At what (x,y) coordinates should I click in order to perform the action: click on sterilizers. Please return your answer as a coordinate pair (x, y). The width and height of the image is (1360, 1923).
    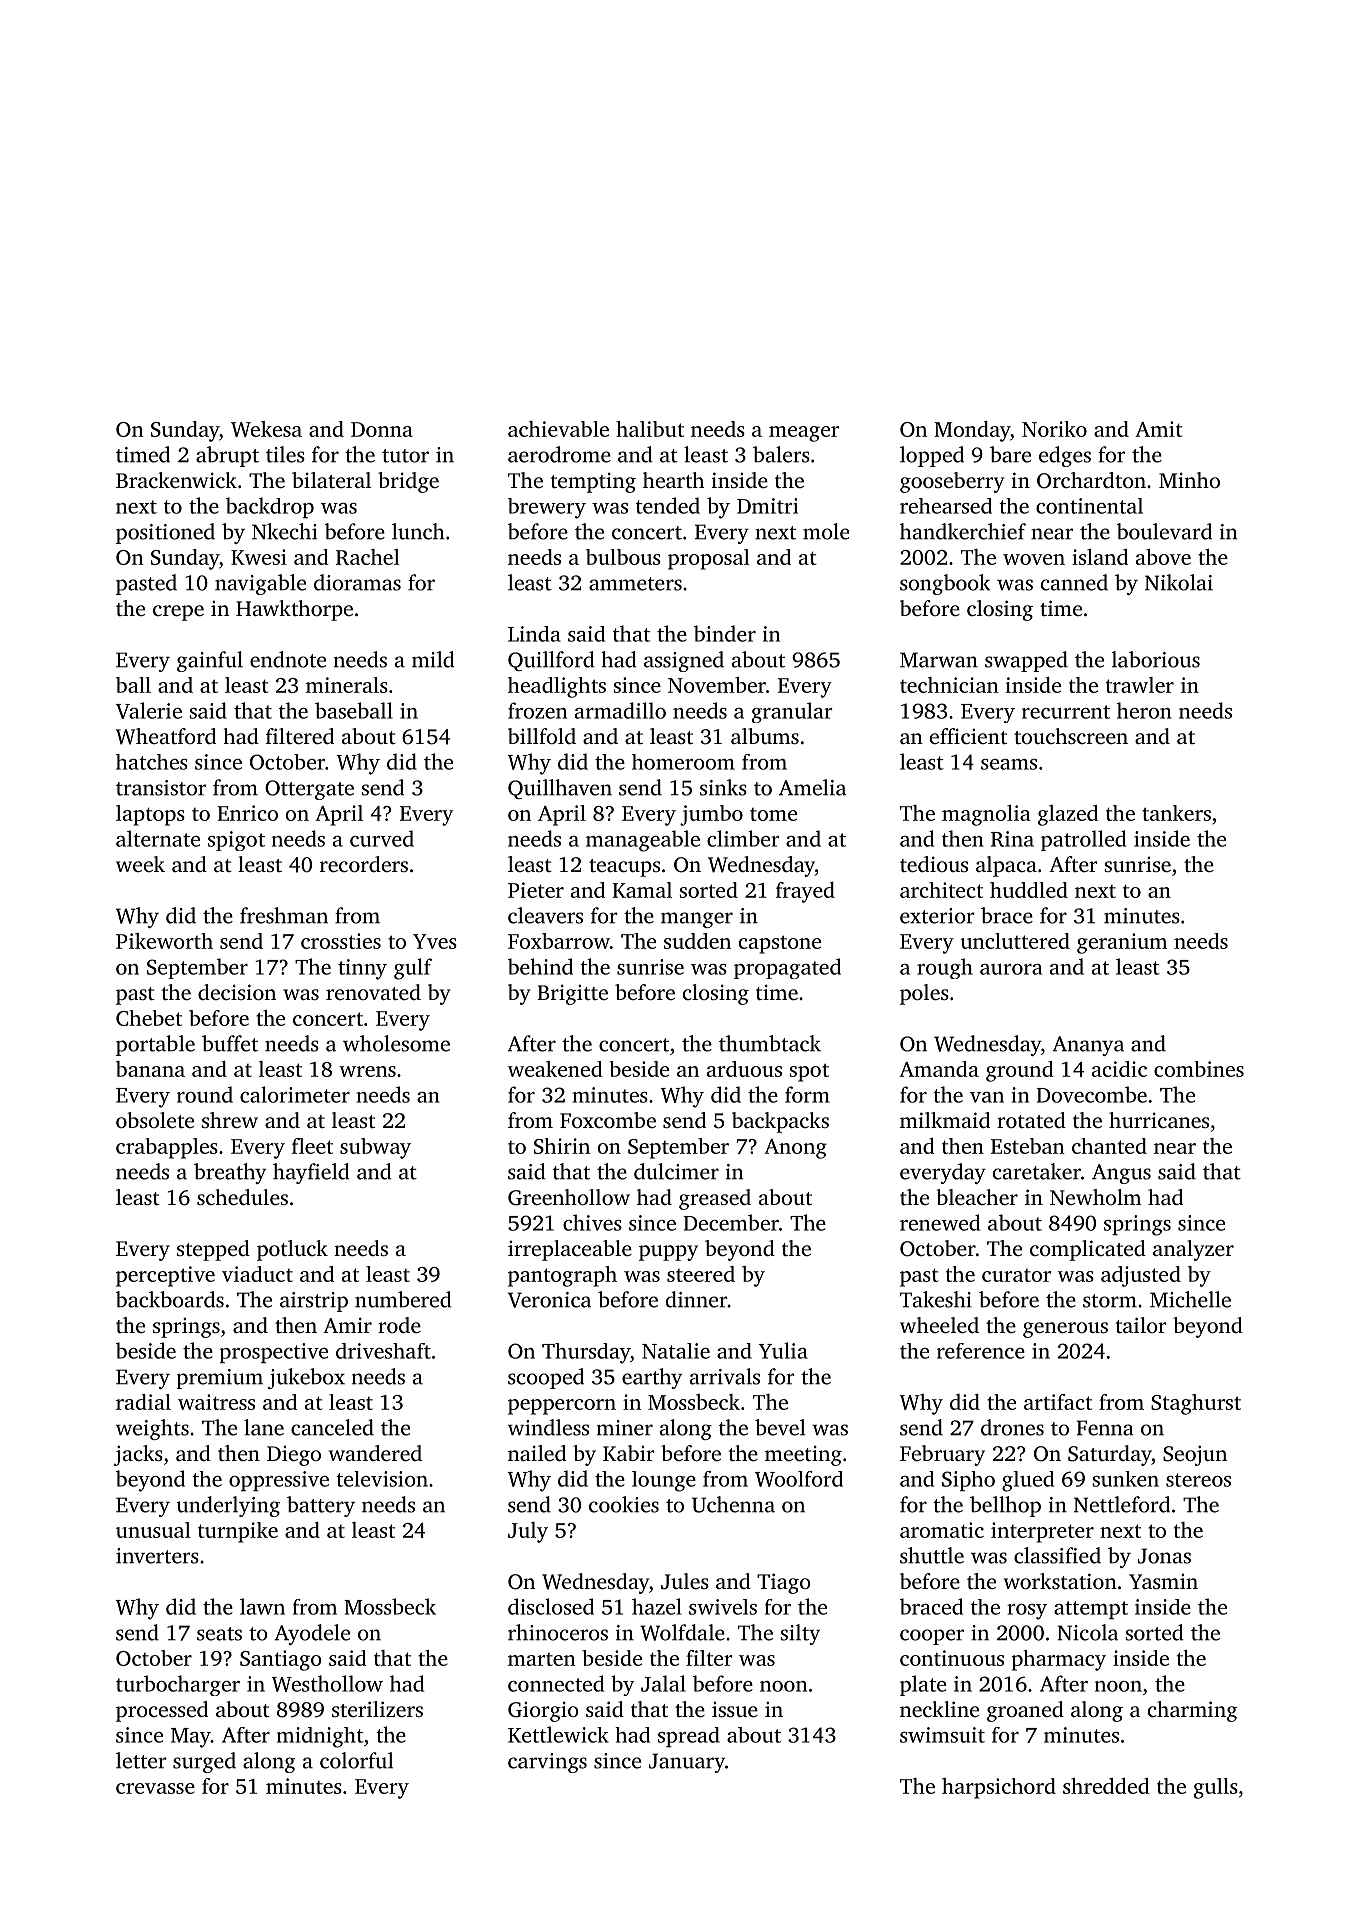
    Looking at the image, I should click on (377, 1709).
